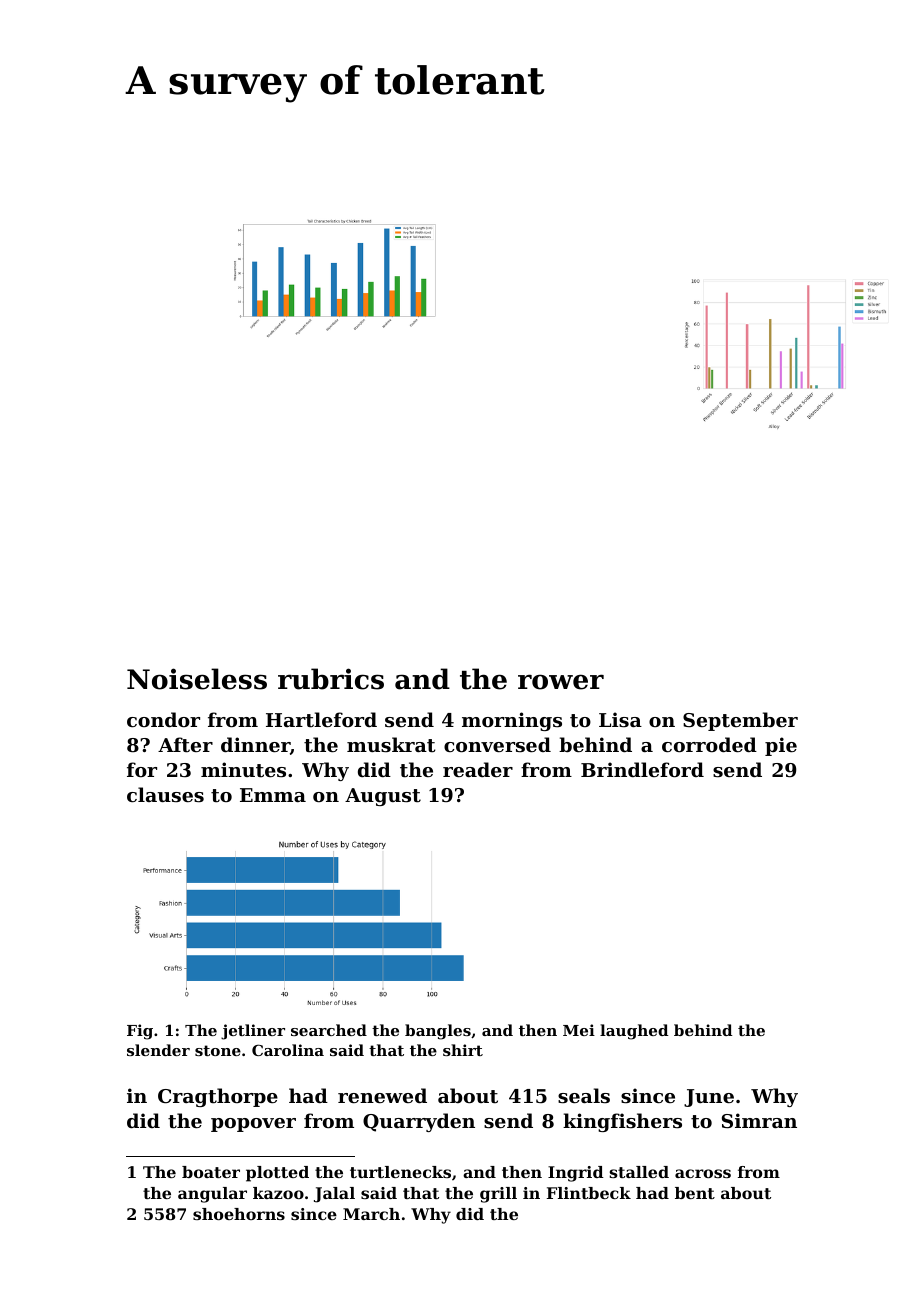 The image size is (924, 1314). What do you see at coordinates (197, 679) in the page?
I see `Noiseless` at bounding box center [197, 679].
